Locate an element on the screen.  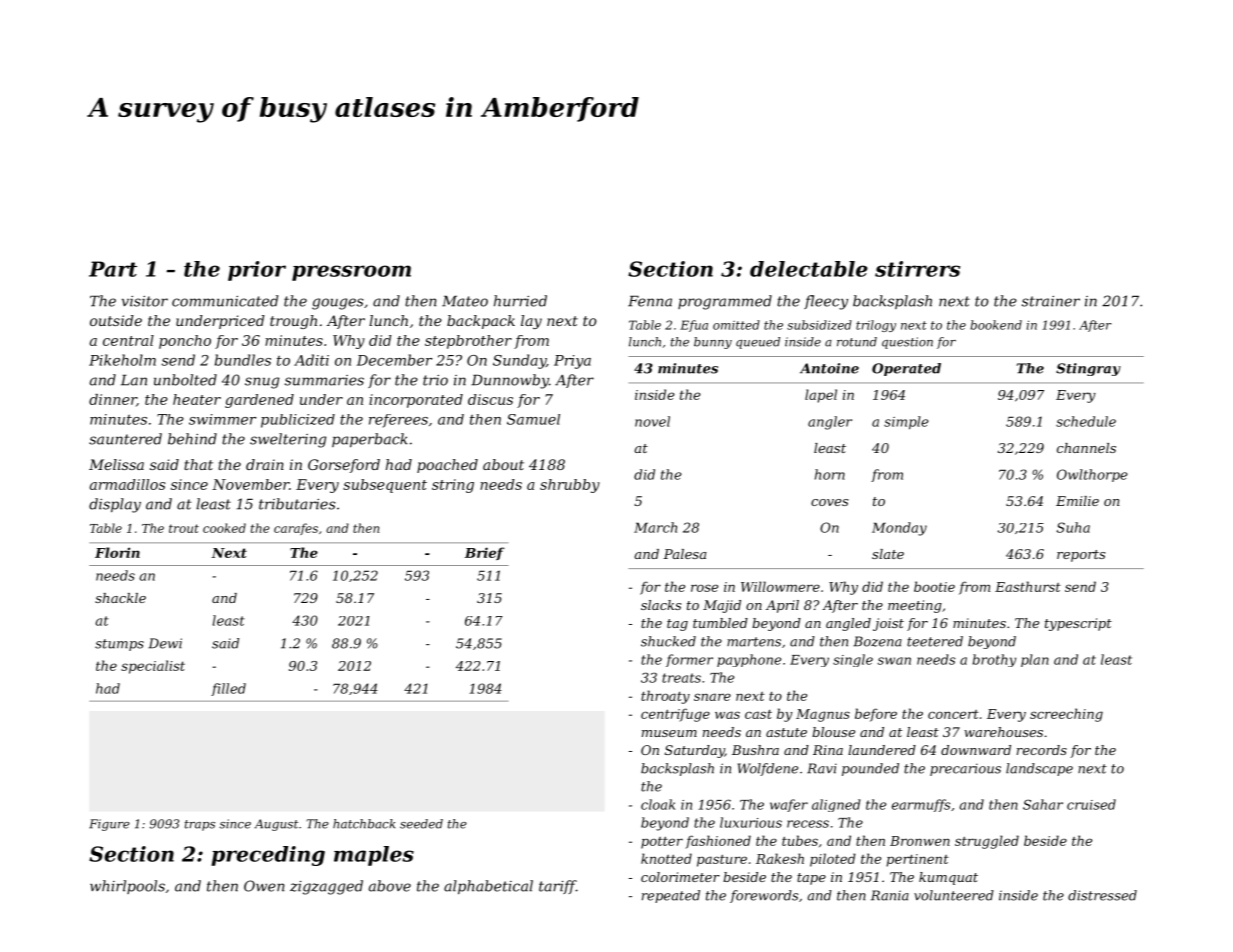
bundles is located at coordinates (243, 360).
